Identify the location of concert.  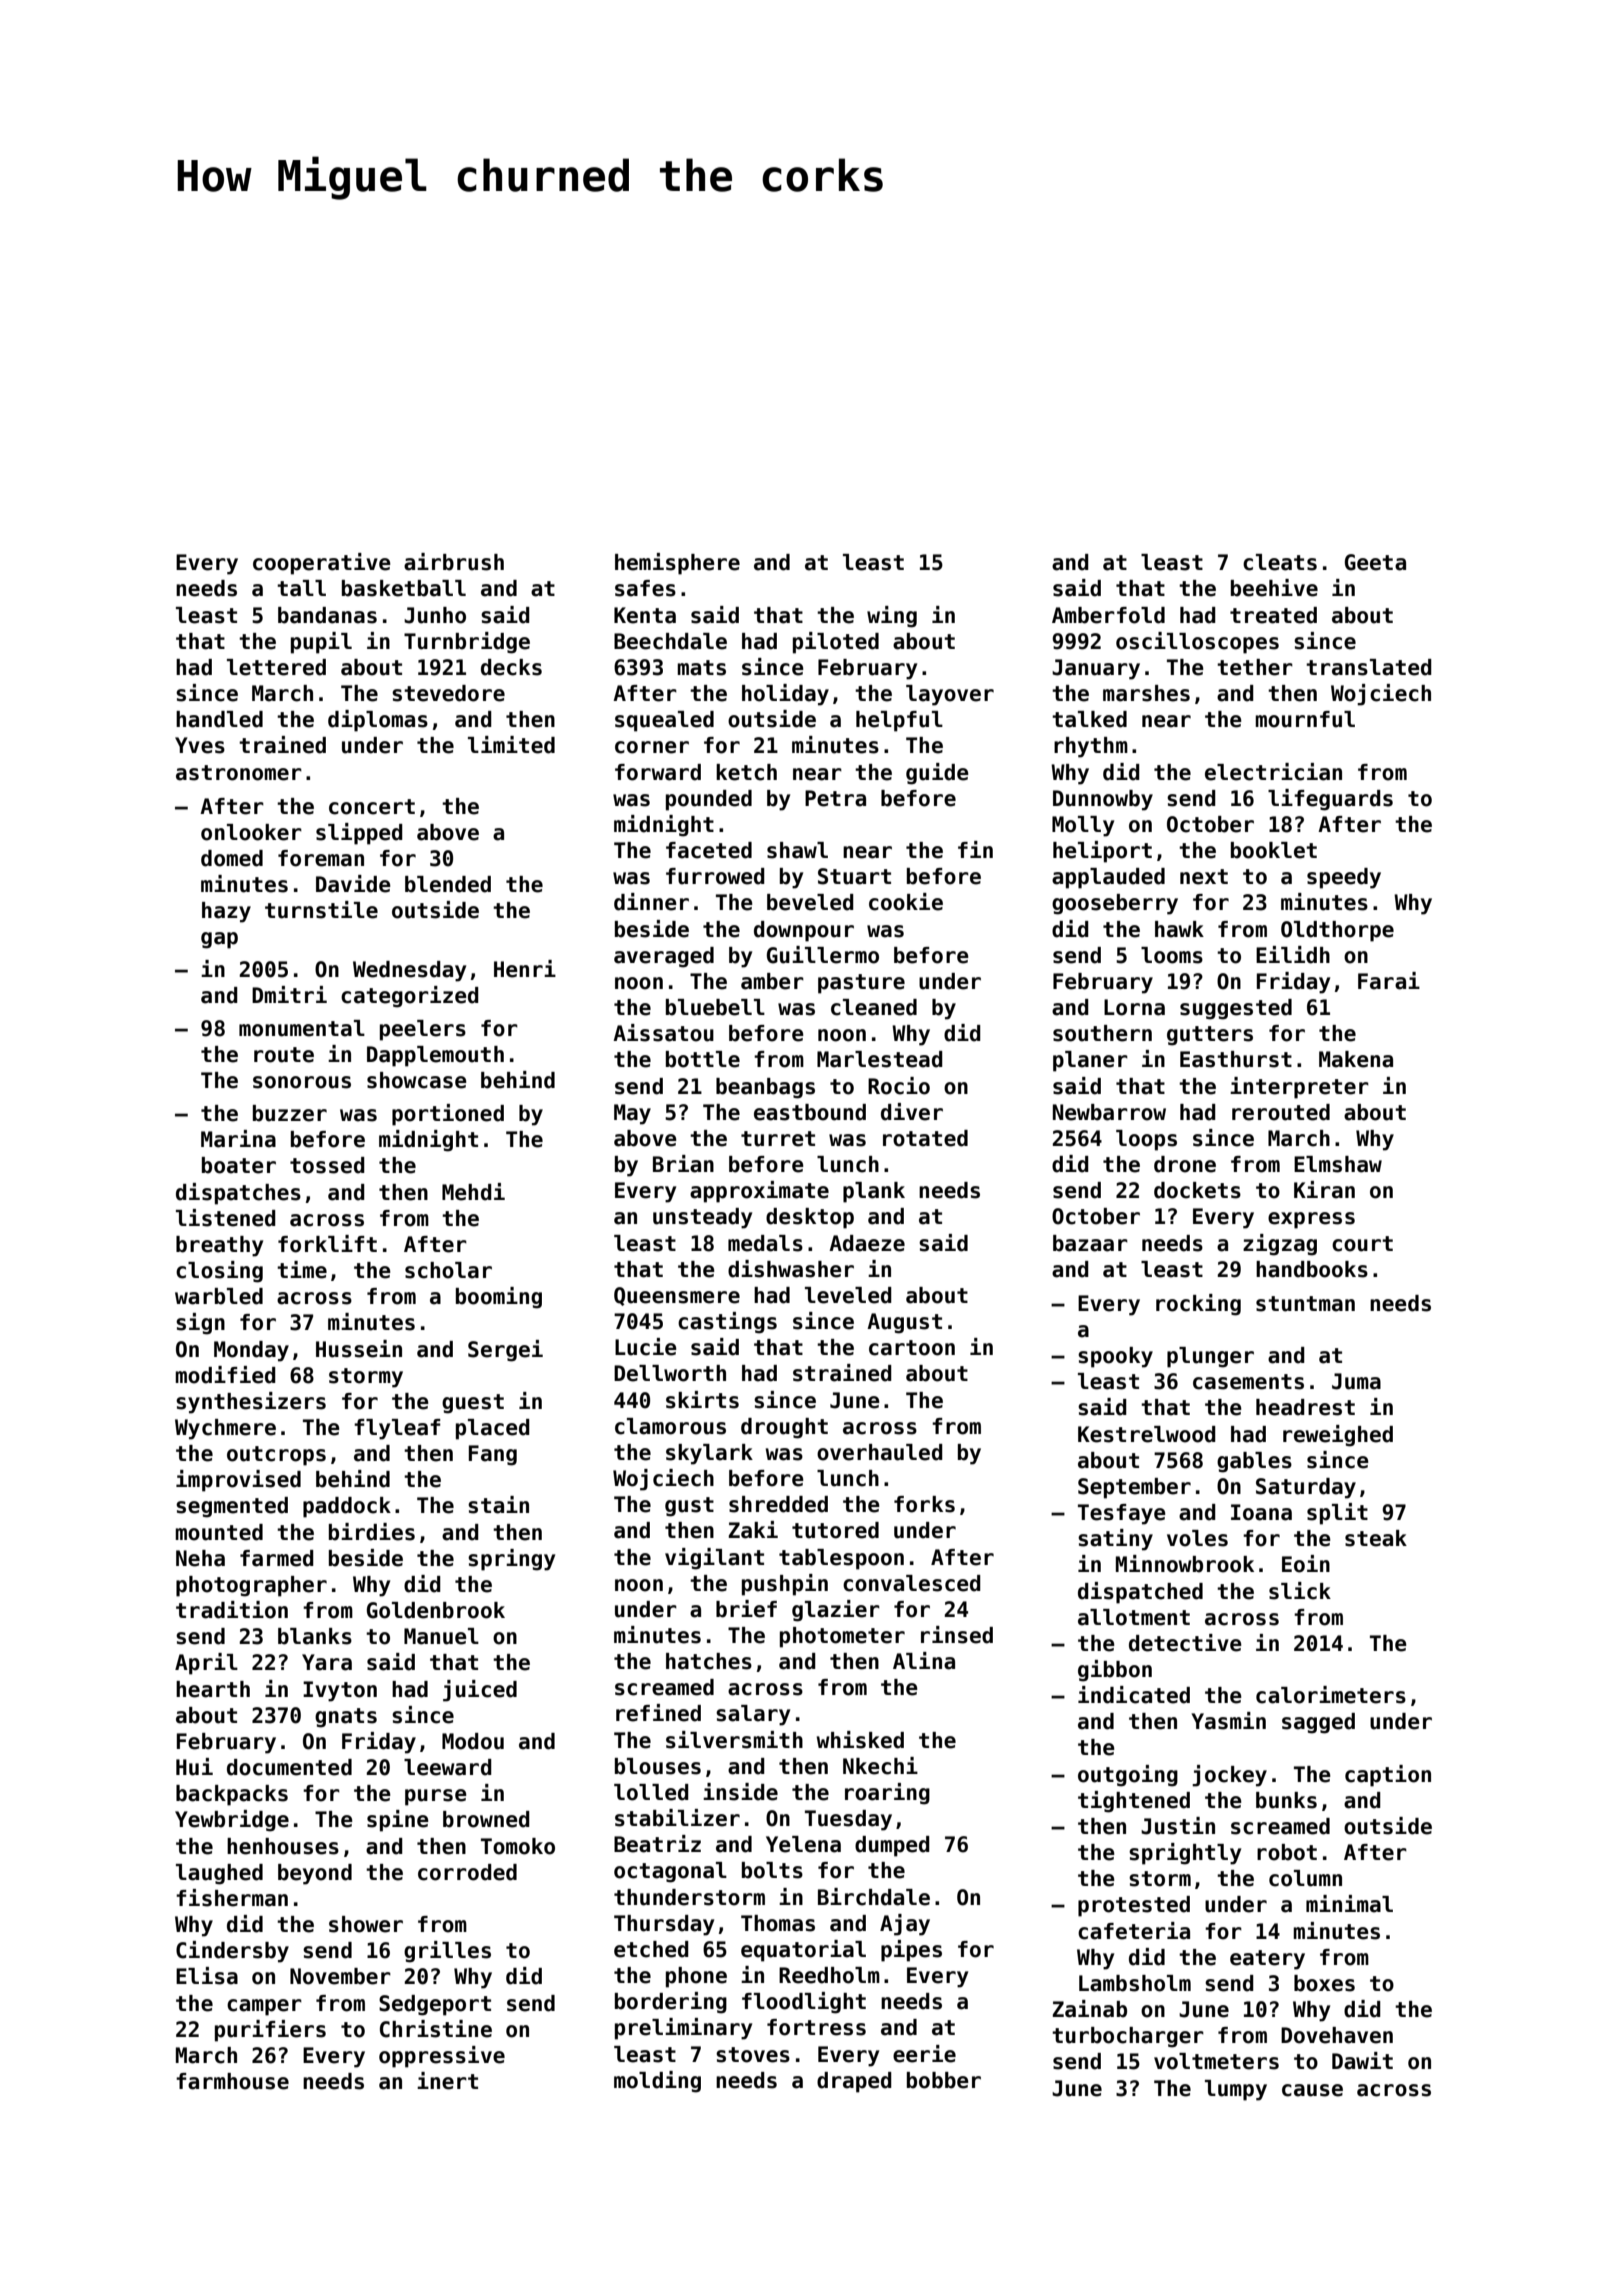
(372, 807).
